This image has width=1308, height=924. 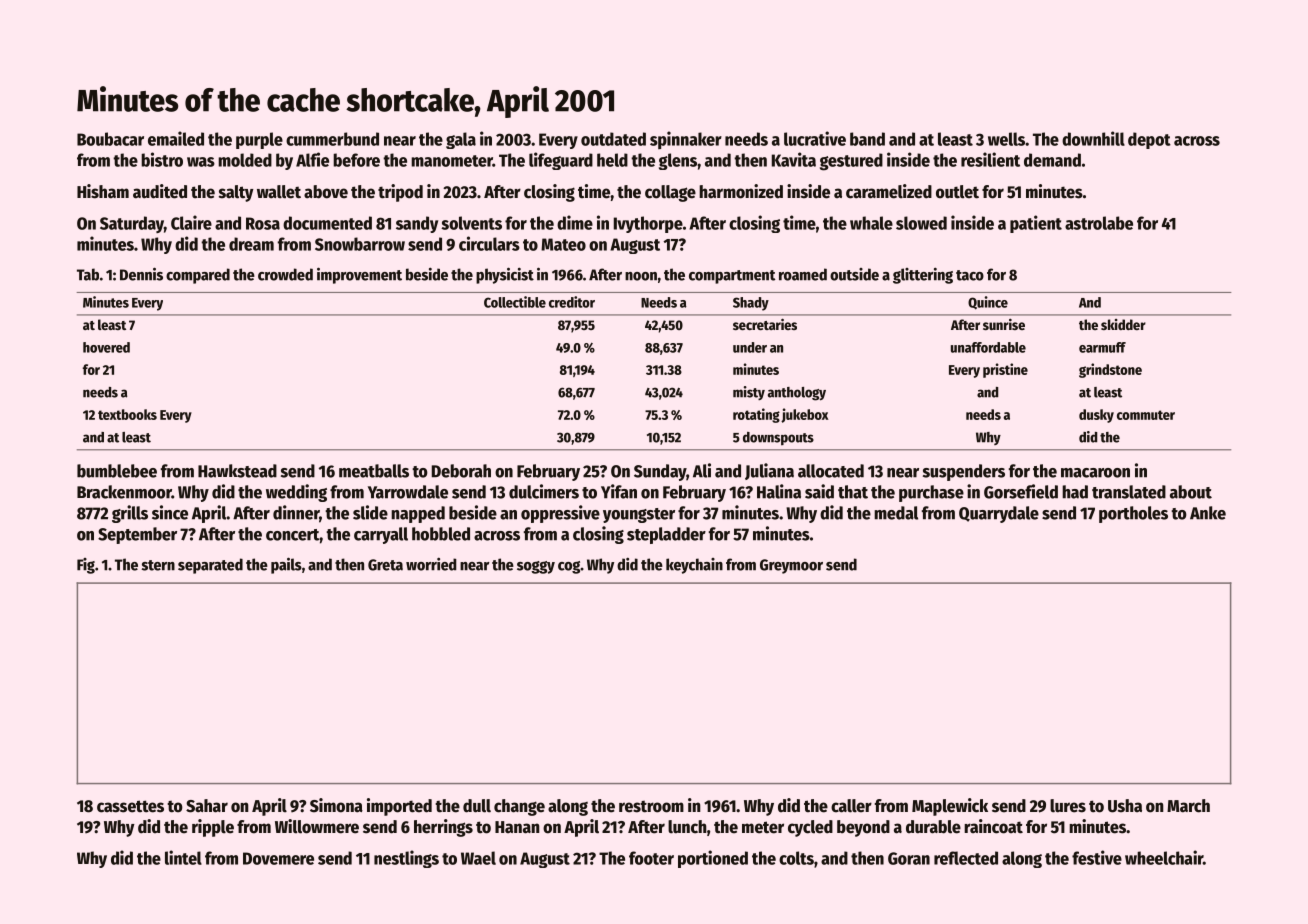 What do you see at coordinates (237, 471) in the image?
I see `Hawkstead` at bounding box center [237, 471].
